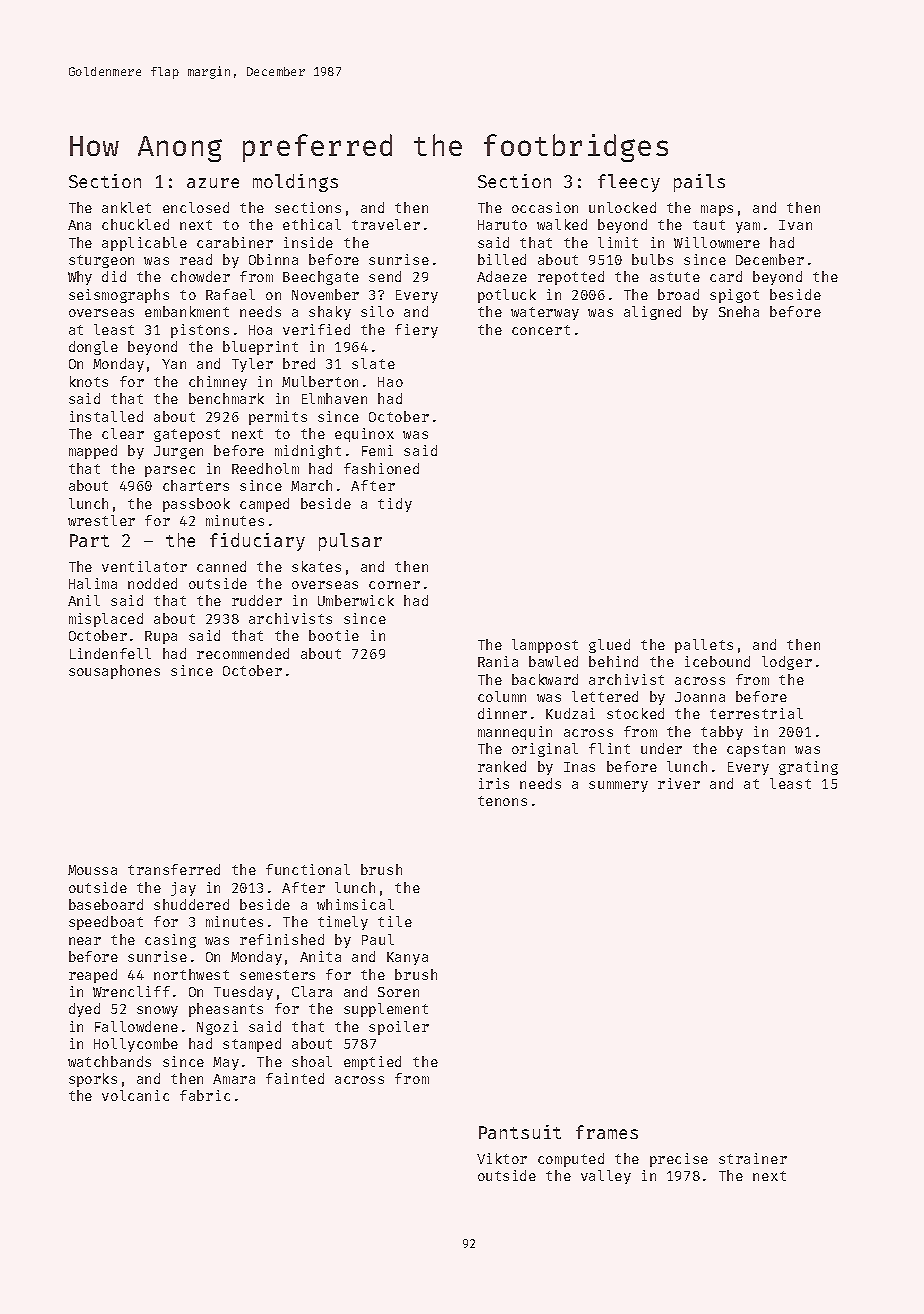  I want to click on casing, so click(170, 941).
